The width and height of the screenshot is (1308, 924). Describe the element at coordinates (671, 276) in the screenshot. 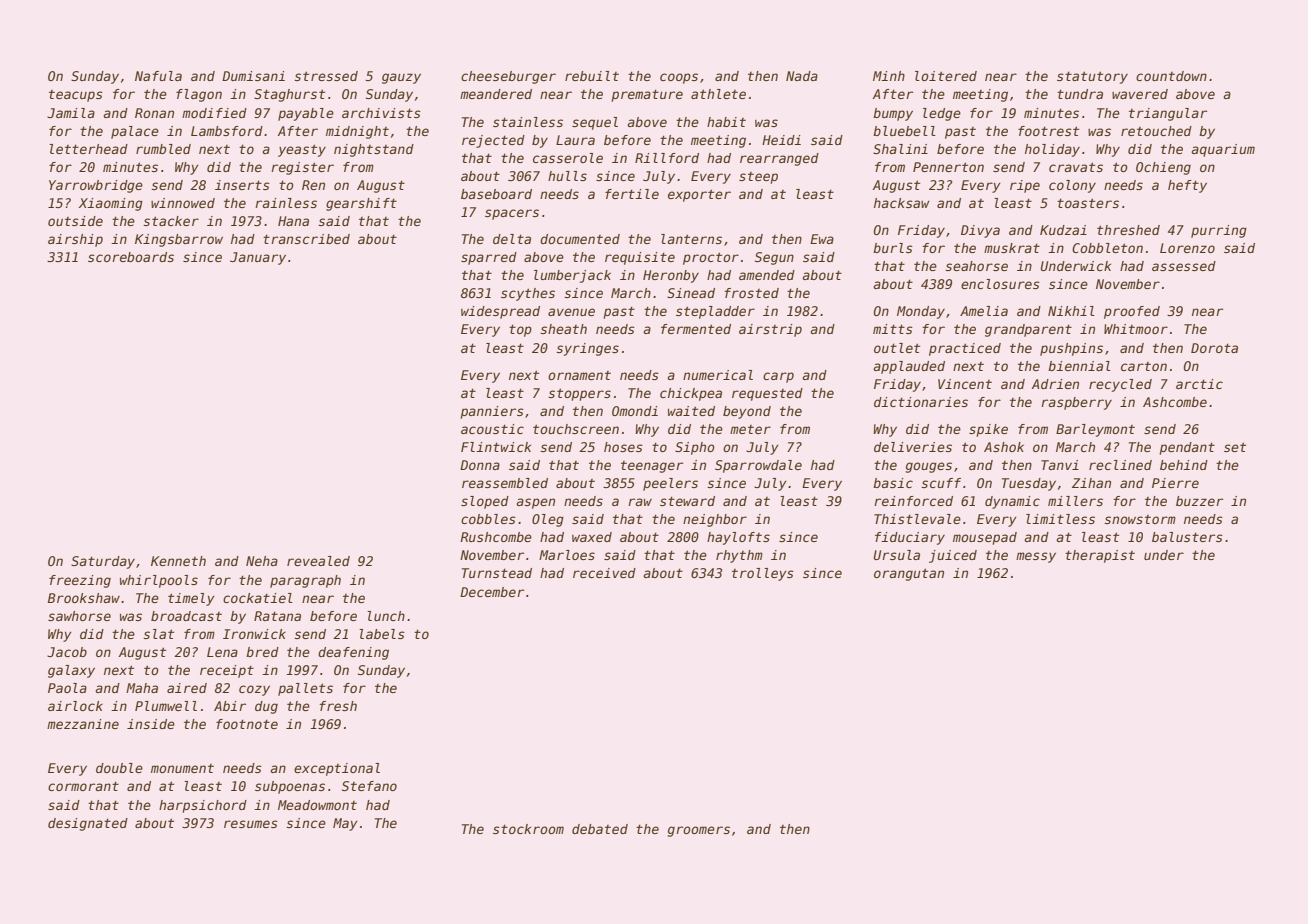

I see `Heronby` at that location.
